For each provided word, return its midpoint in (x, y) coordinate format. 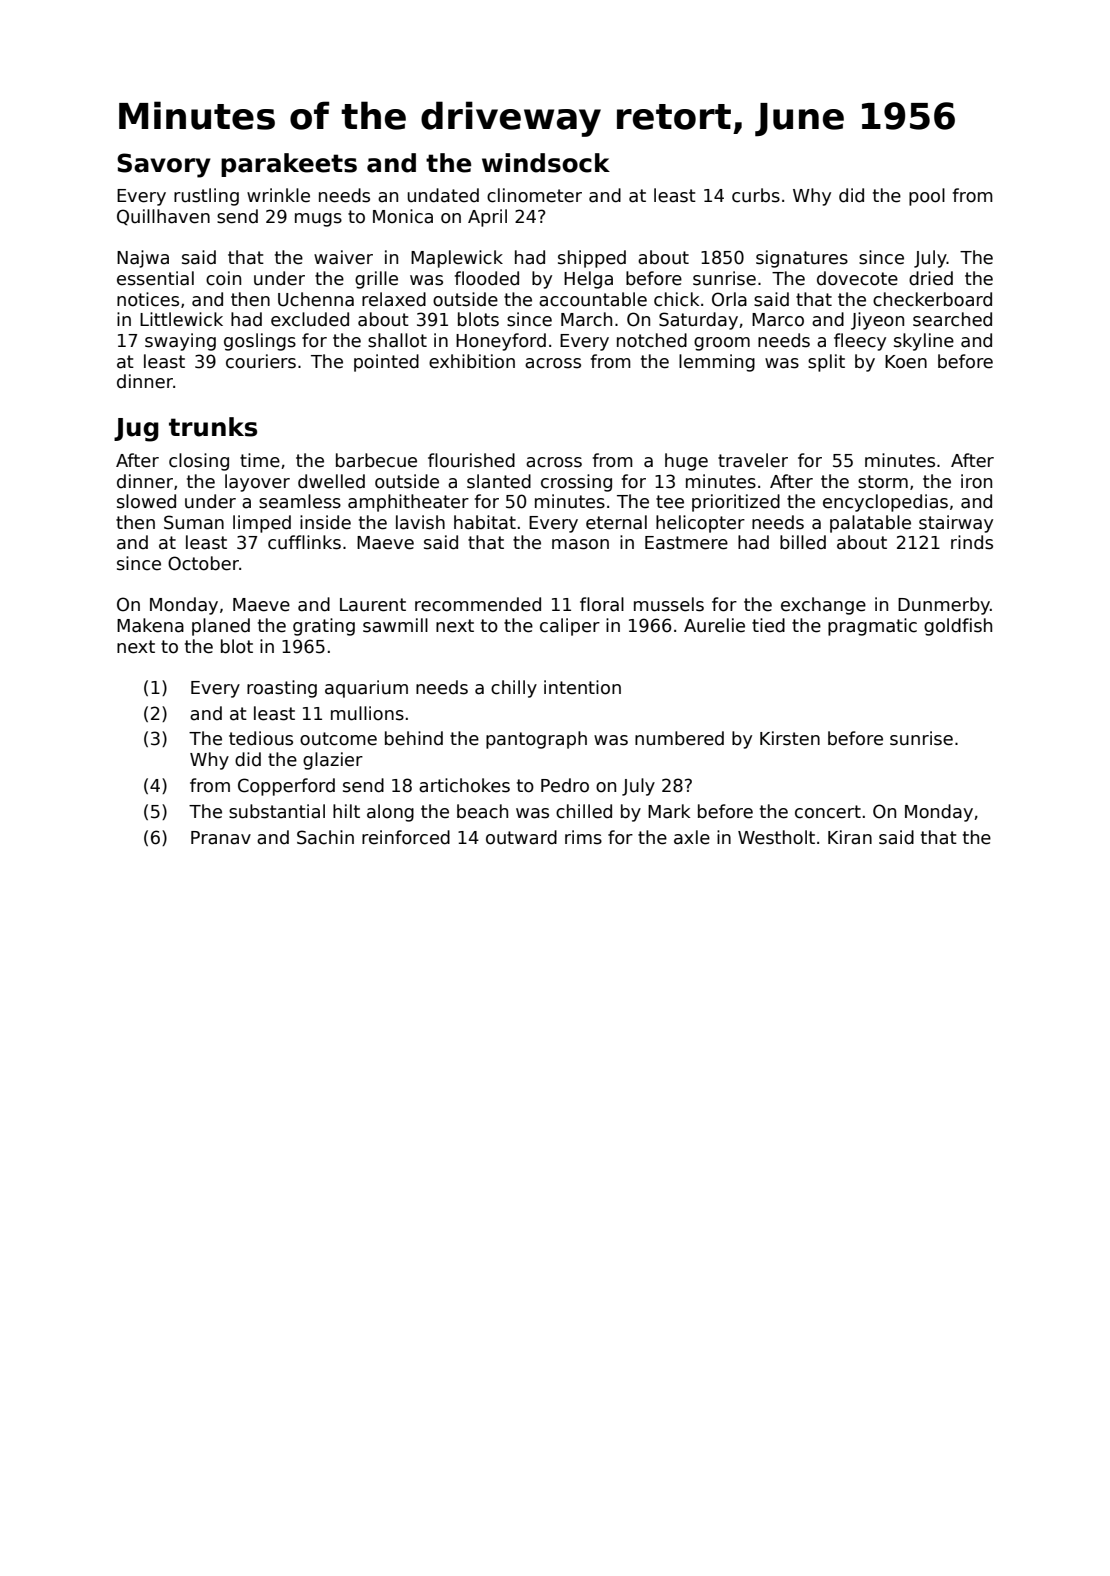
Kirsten (790, 738)
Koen (906, 362)
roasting (282, 689)
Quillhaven (163, 217)
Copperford (286, 787)
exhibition (472, 361)
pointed (386, 363)
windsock (546, 163)
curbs (756, 195)
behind (414, 738)
